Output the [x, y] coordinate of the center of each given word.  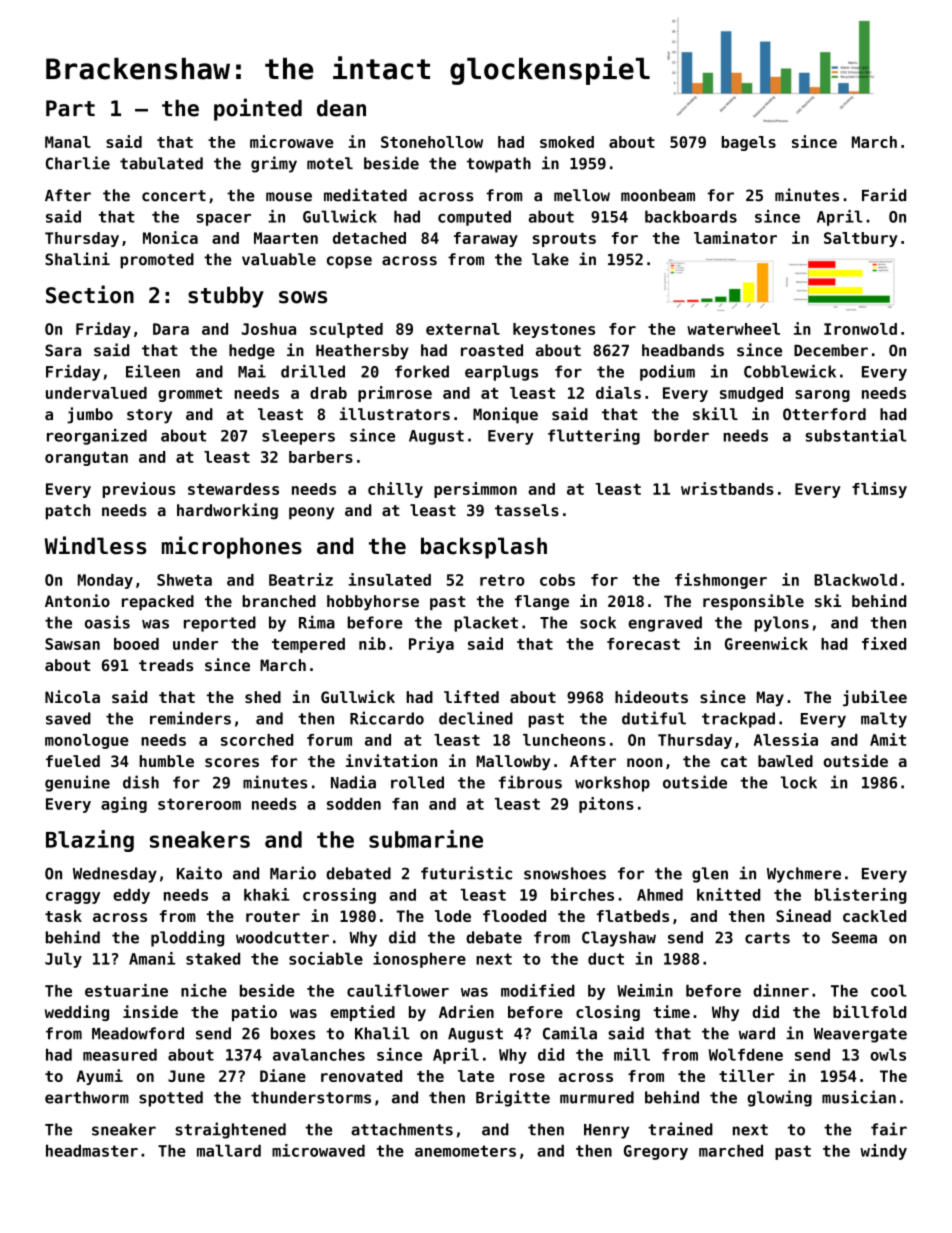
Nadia [353, 782]
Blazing [90, 841]
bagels [749, 143]
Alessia [786, 739]
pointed [258, 109]
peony [311, 513]
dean [341, 108]
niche [204, 990]
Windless [95, 545]
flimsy [879, 490]
